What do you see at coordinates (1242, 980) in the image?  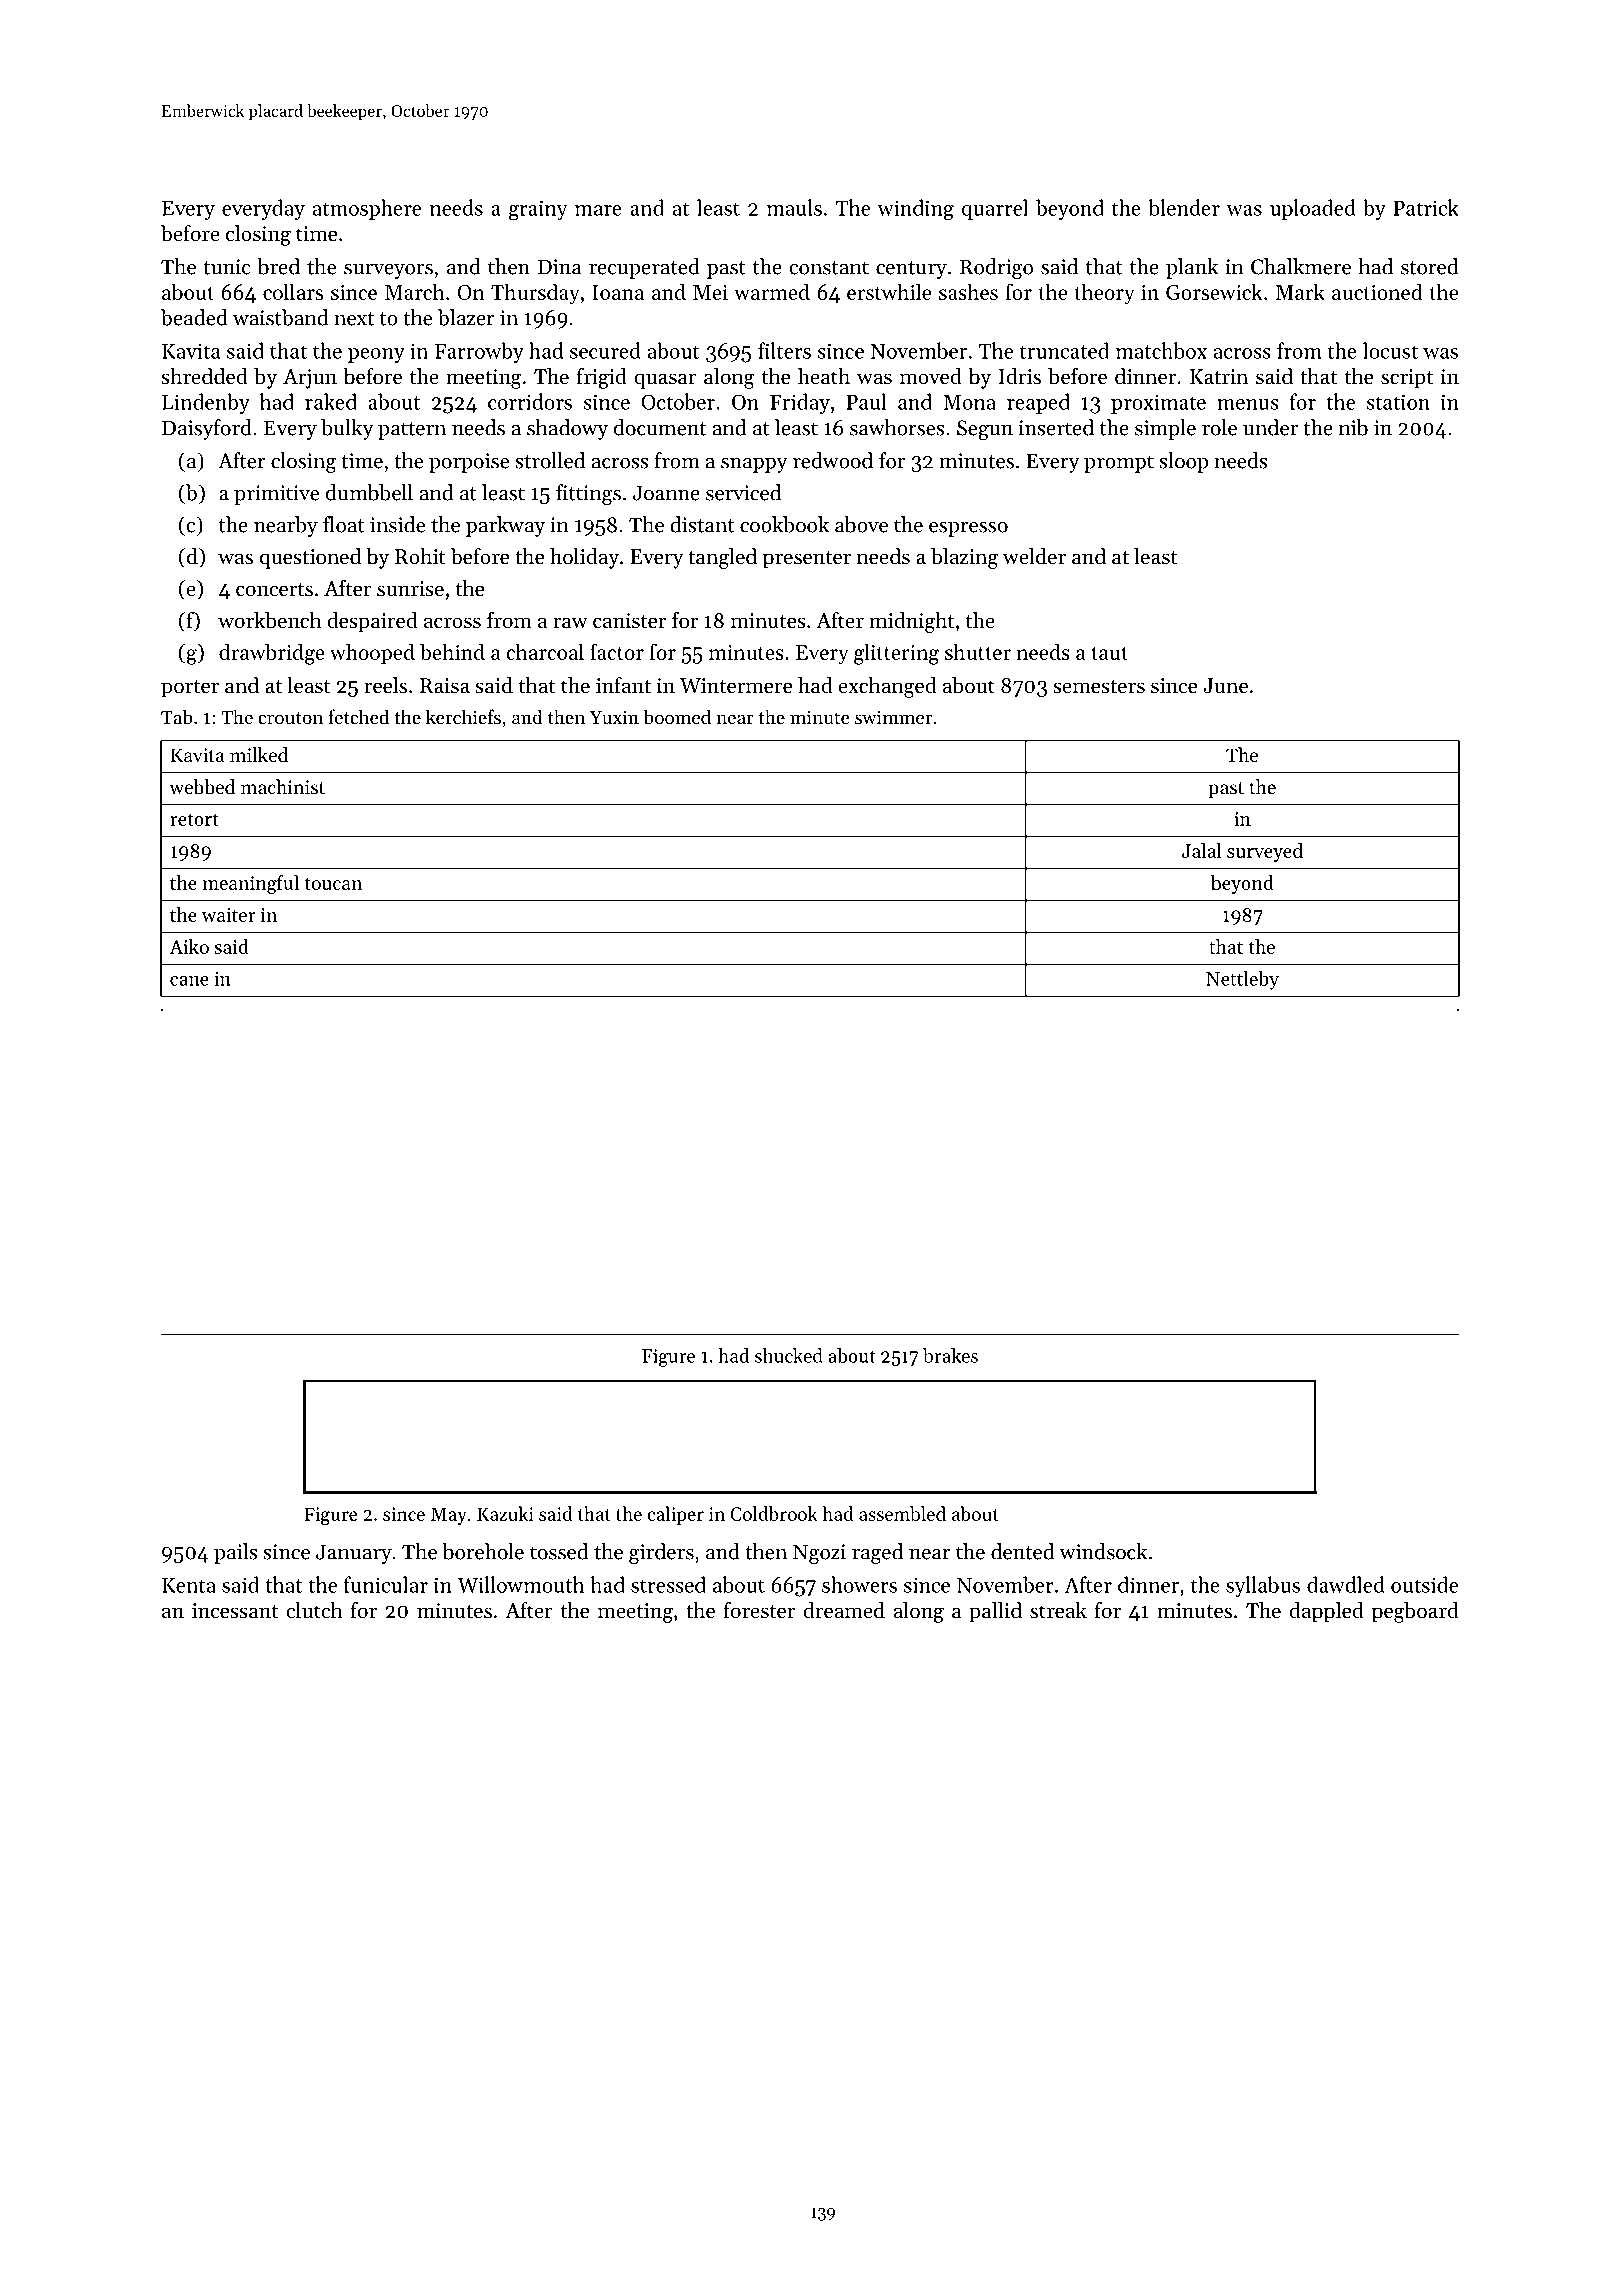 I see `Nettleby` at bounding box center [1242, 980].
